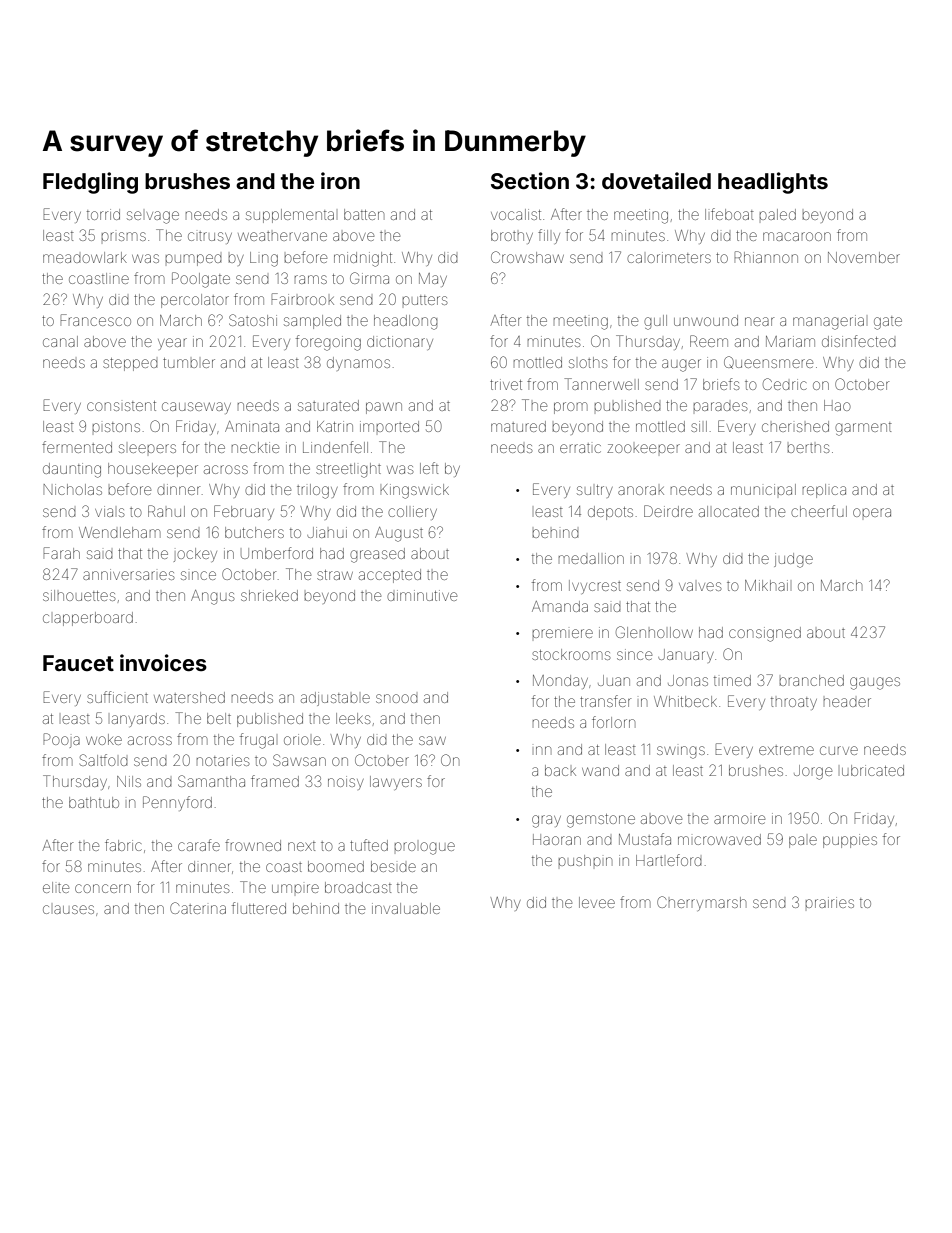 The height and width of the screenshot is (1233, 952). Describe the element at coordinates (595, 491) in the screenshot. I see `sultry` at that location.
